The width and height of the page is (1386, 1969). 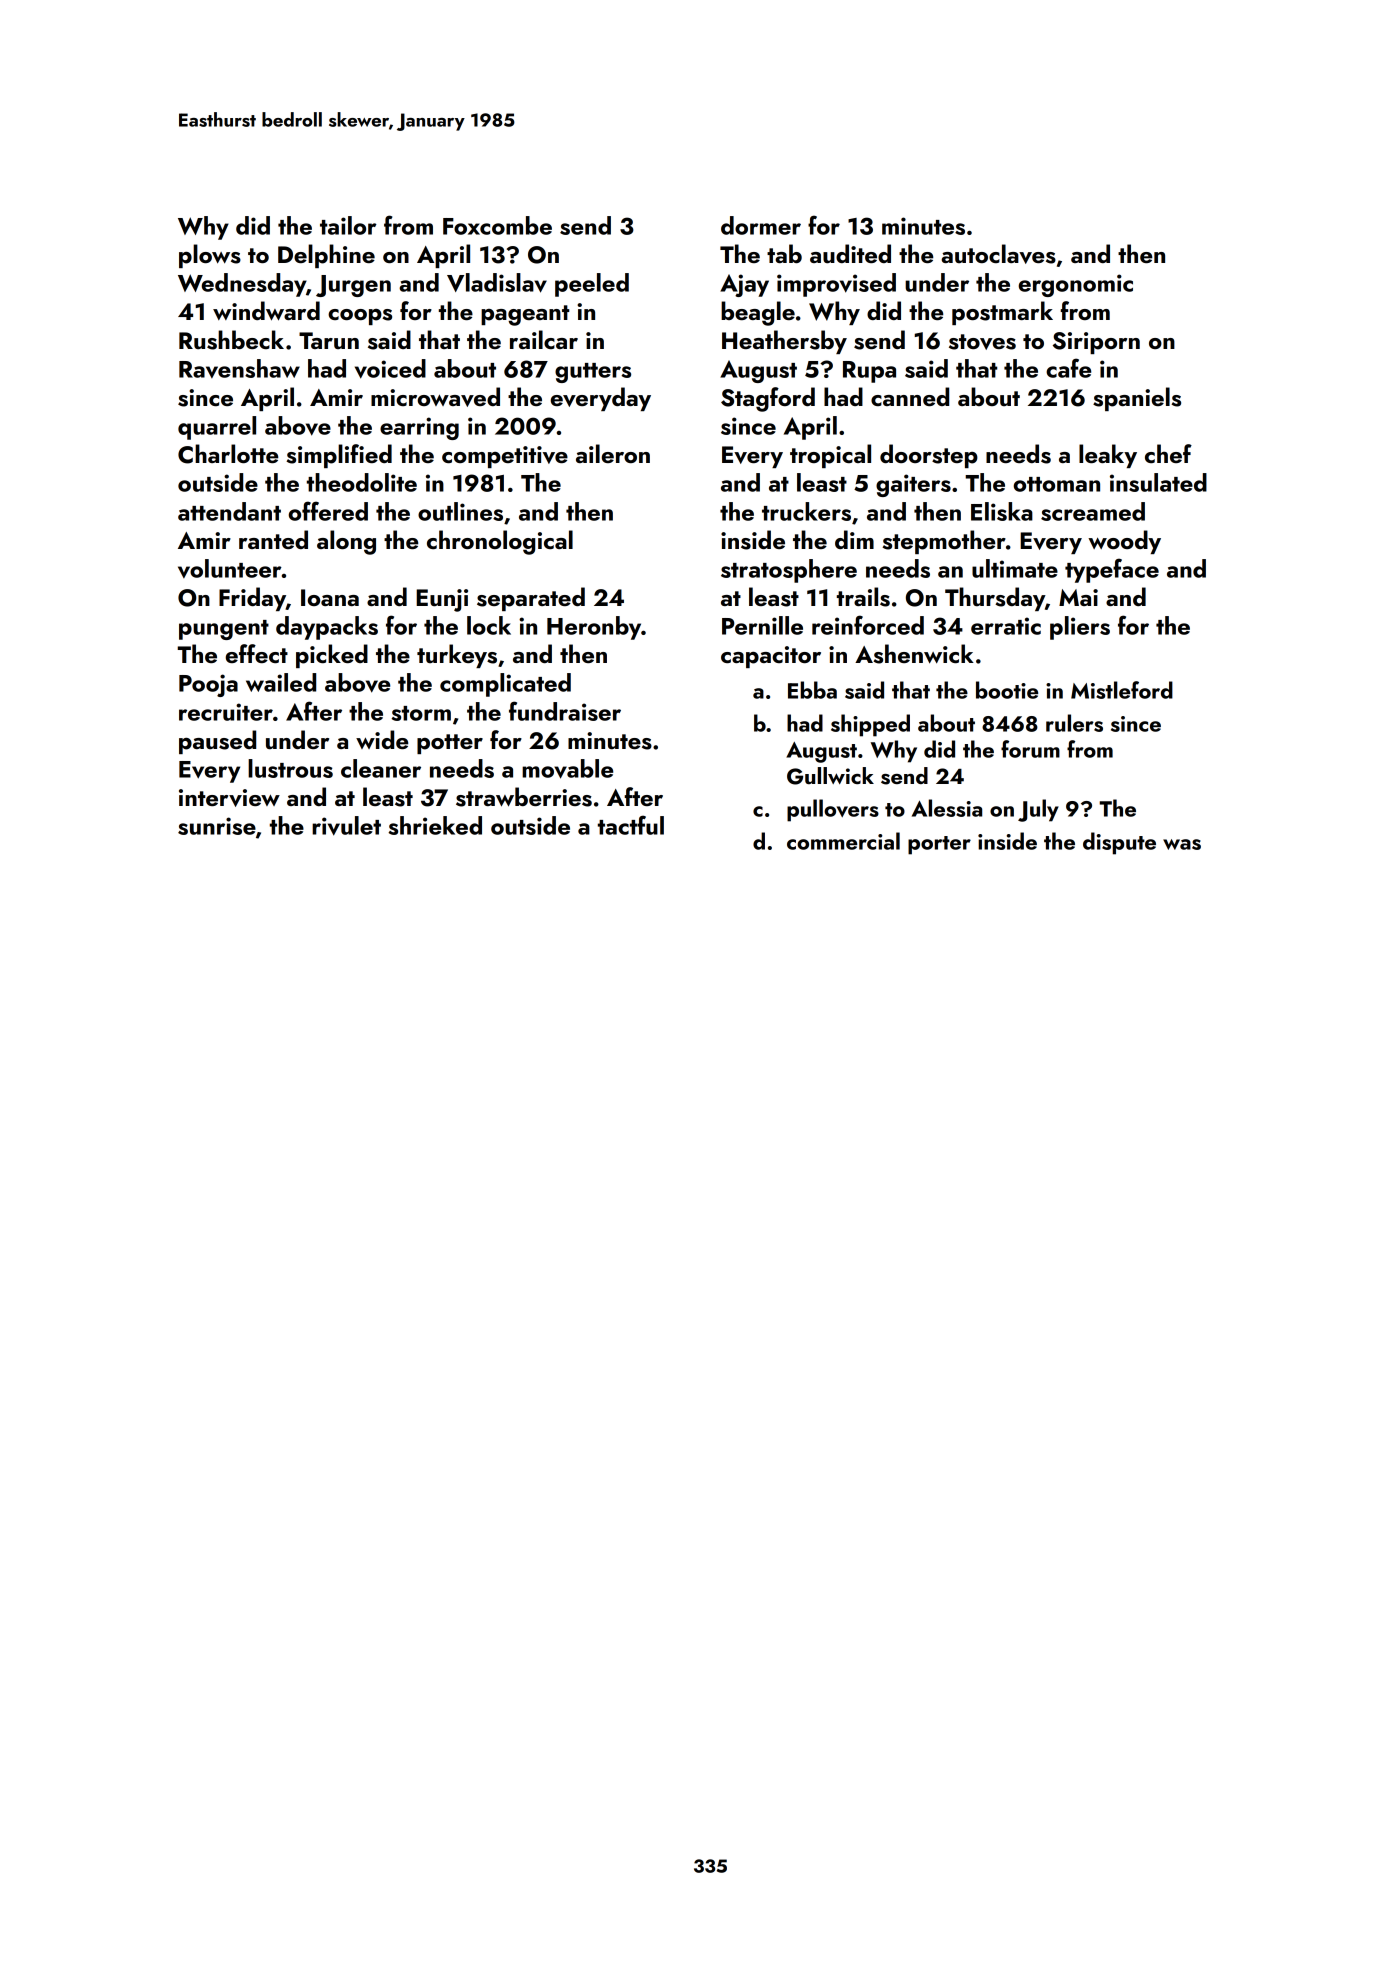 What do you see at coordinates (281, 682) in the page?
I see `wailed` at bounding box center [281, 682].
